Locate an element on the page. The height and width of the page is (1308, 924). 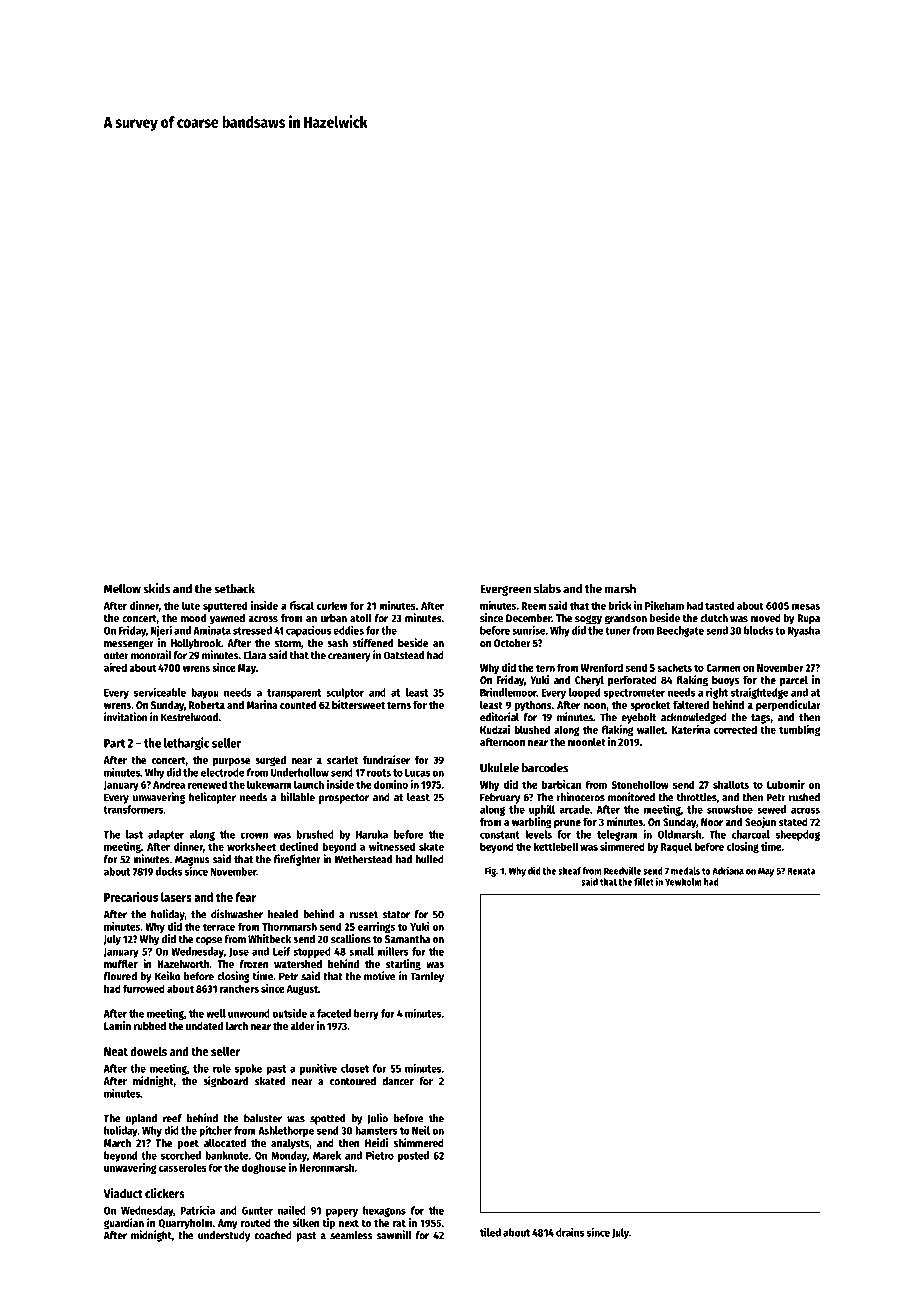
seamless is located at coordinates (351, 1235).
